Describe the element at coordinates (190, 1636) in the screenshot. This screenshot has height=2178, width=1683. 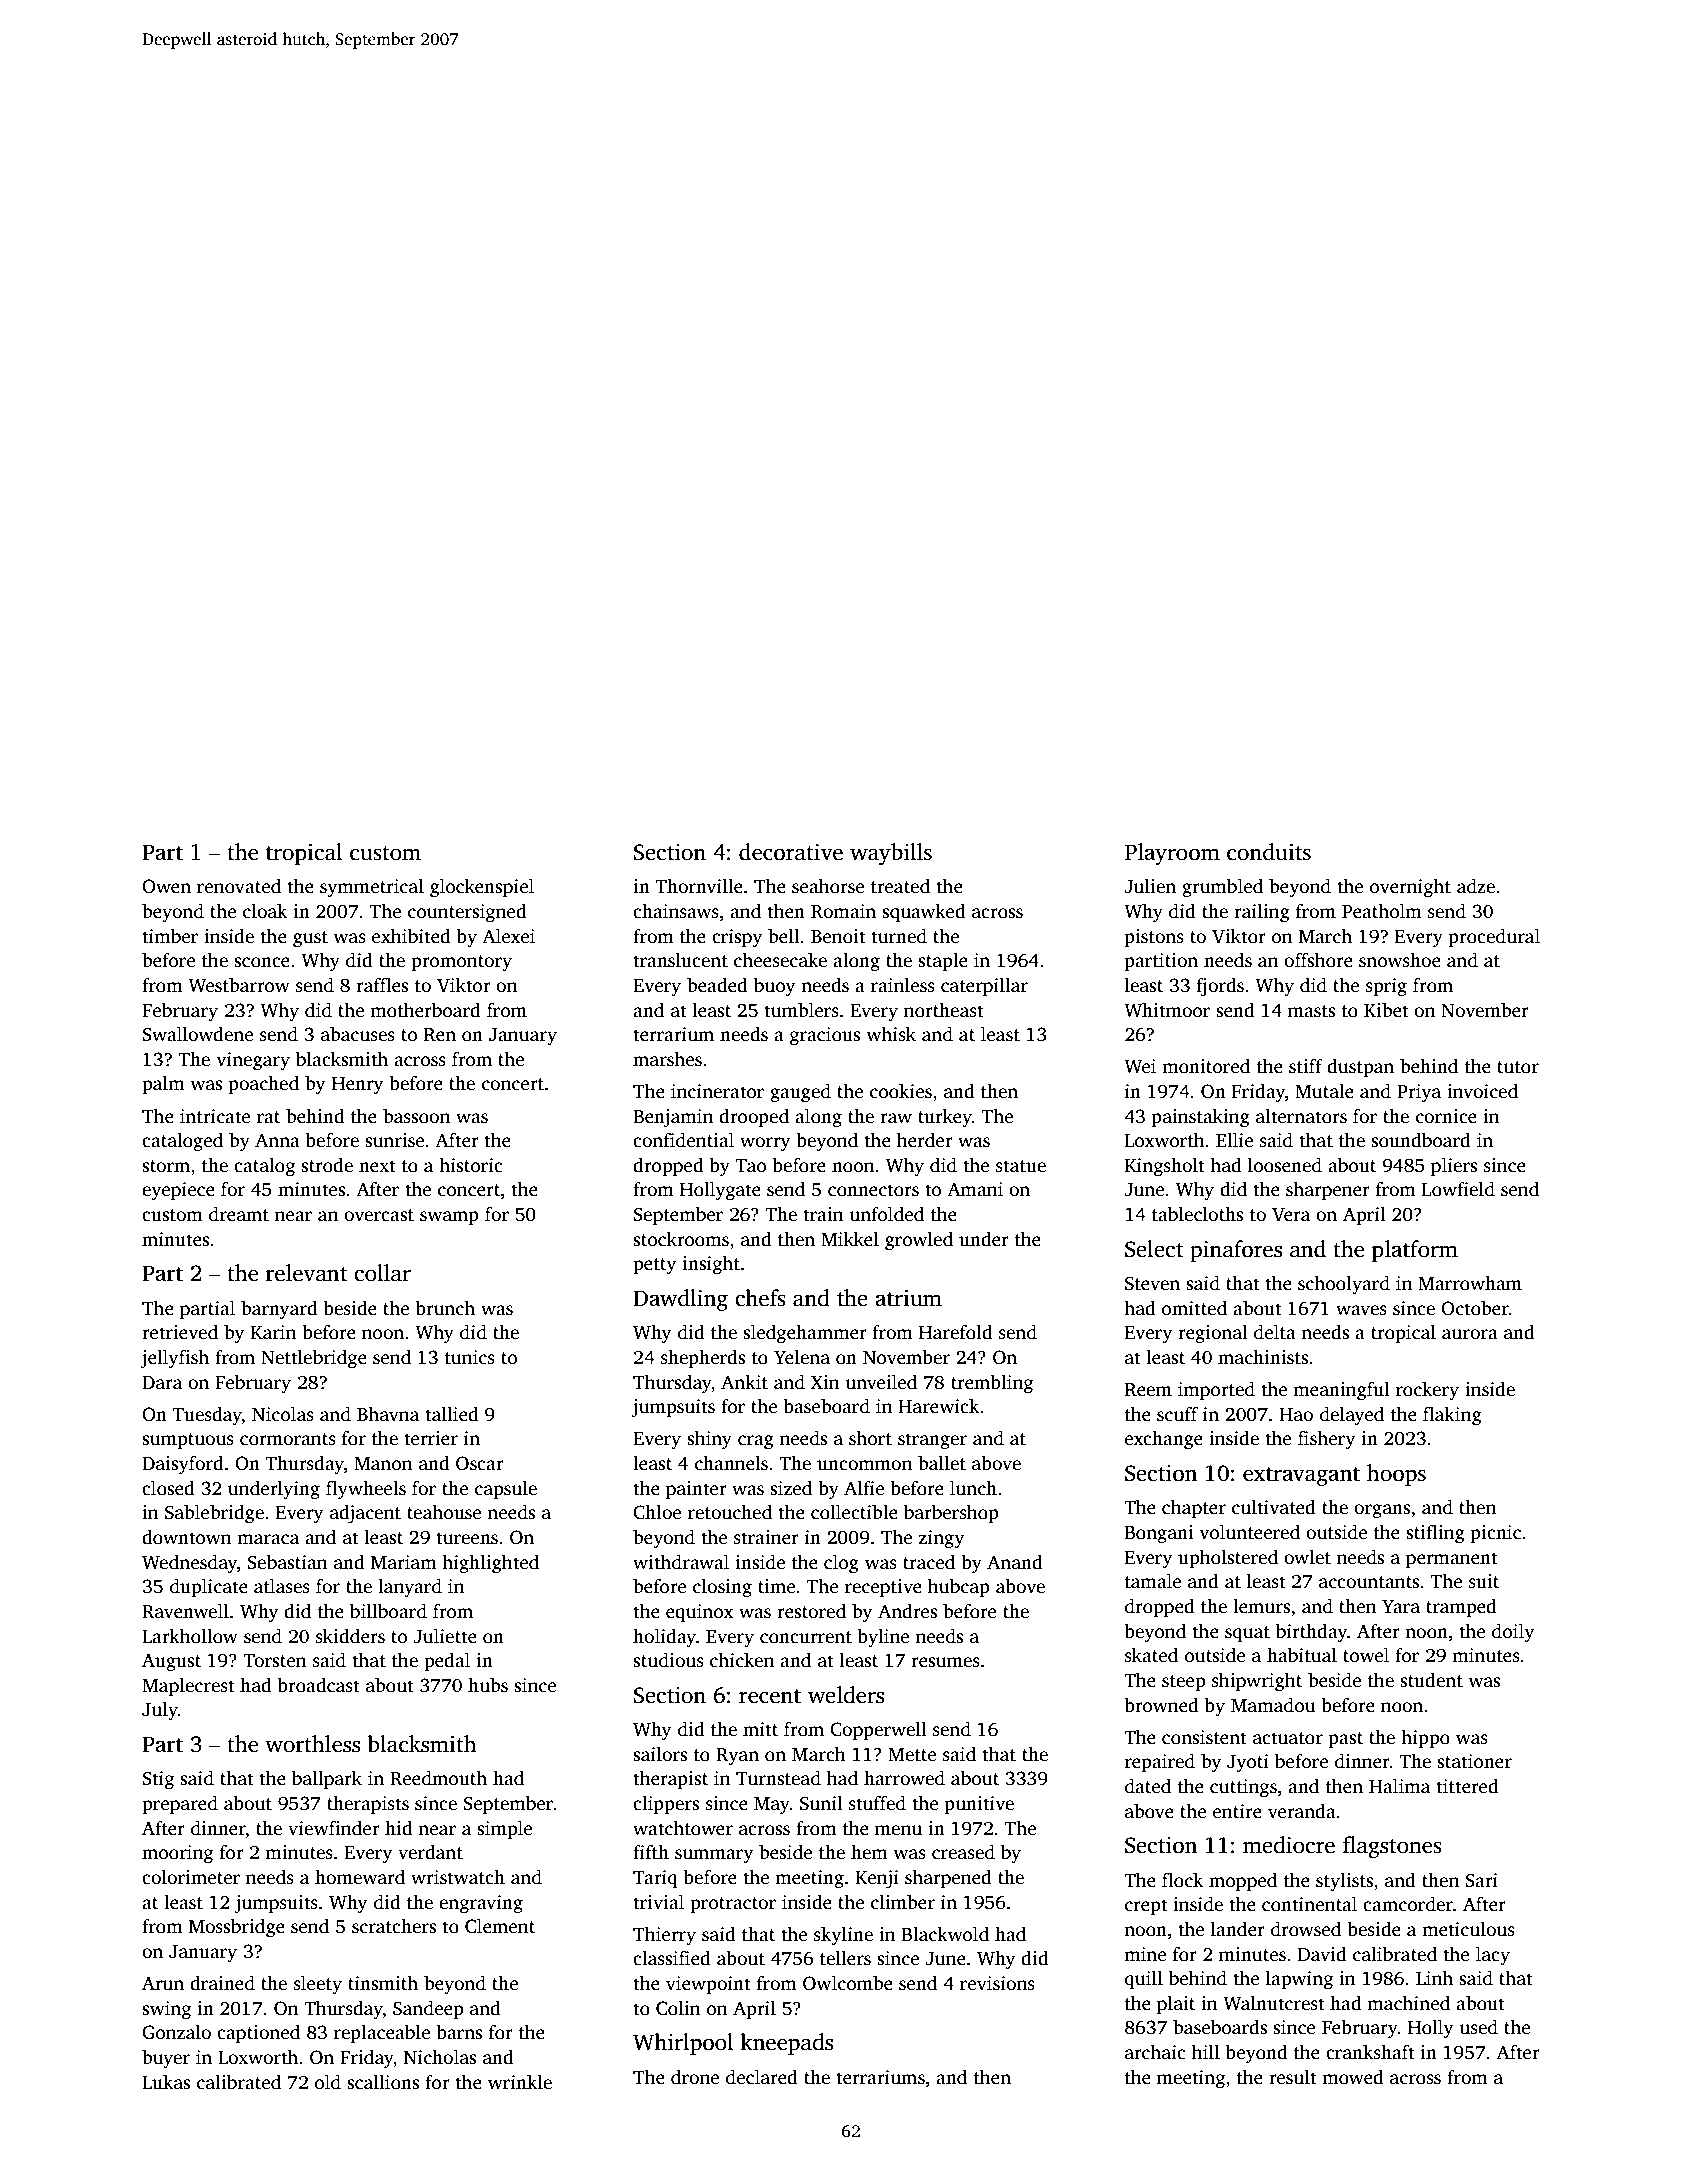
I see `Larkhollow` at that location.
